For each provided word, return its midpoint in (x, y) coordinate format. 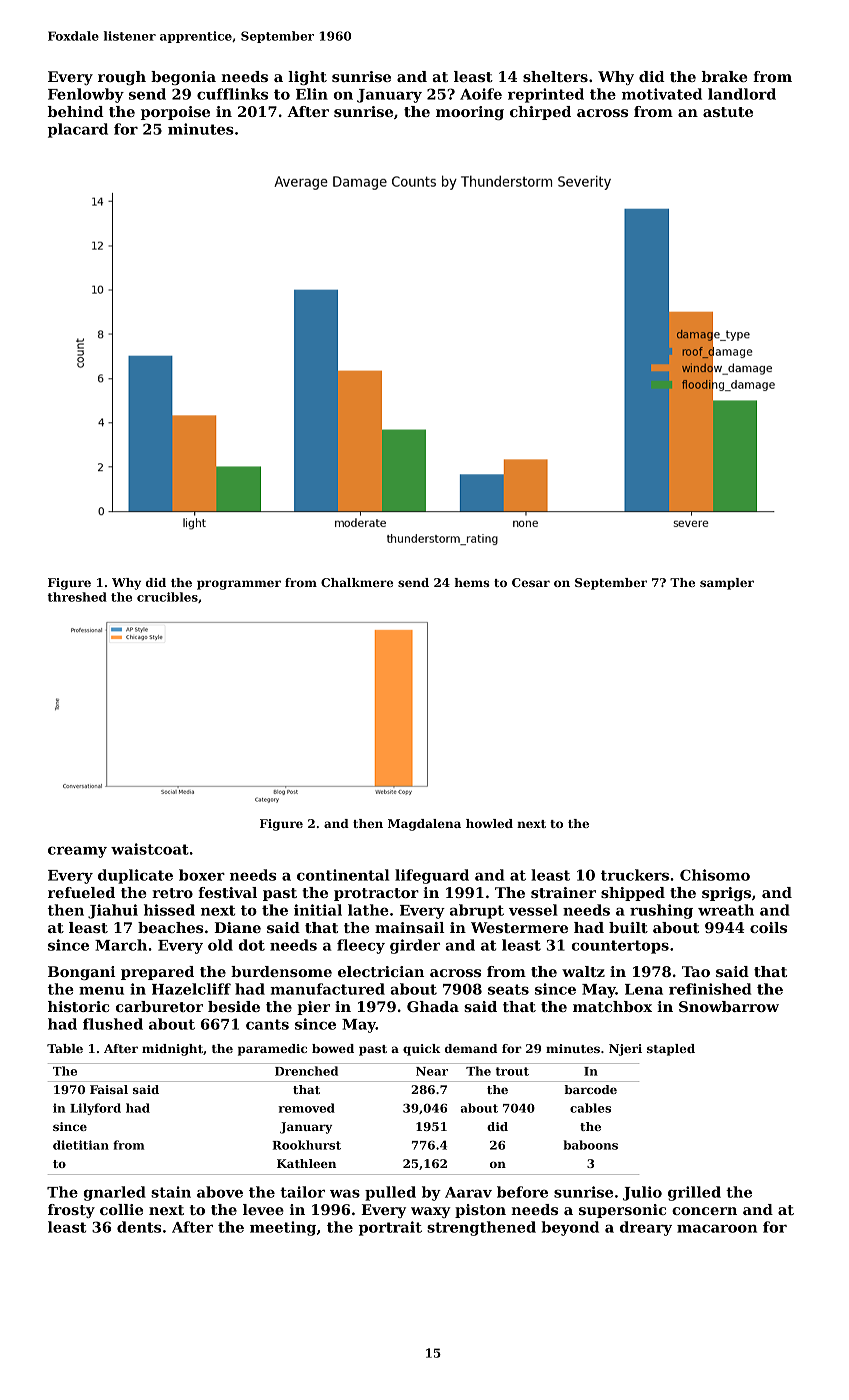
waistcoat (150, 849)
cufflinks (232, 94)
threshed (77, 597)
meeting (283, 1228)
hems (472, 582)
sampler (727, 584)
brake (724, 76)
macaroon (717, 1228)
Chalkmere (357, 582)
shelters (555, 76)
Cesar (531, 582)
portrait (390, 1228)
